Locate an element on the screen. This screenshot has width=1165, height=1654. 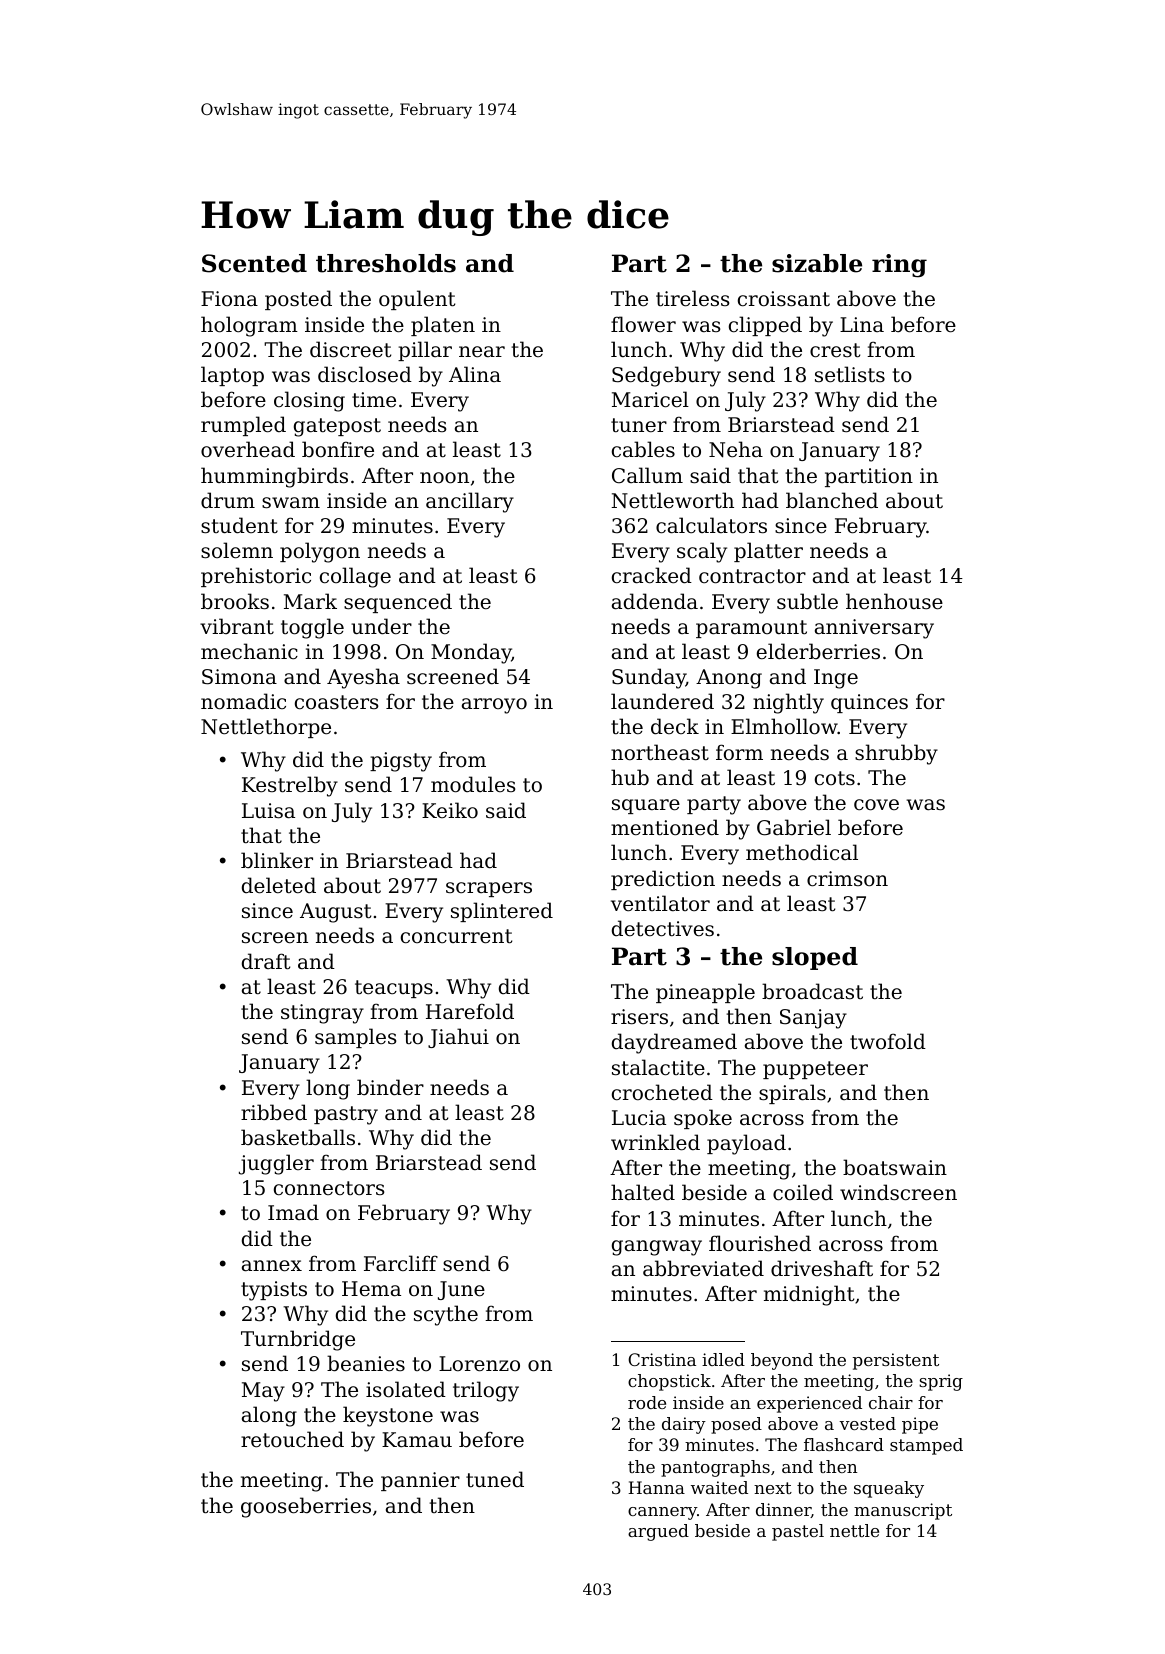
midnight is located at coordinates (809, 1295).
